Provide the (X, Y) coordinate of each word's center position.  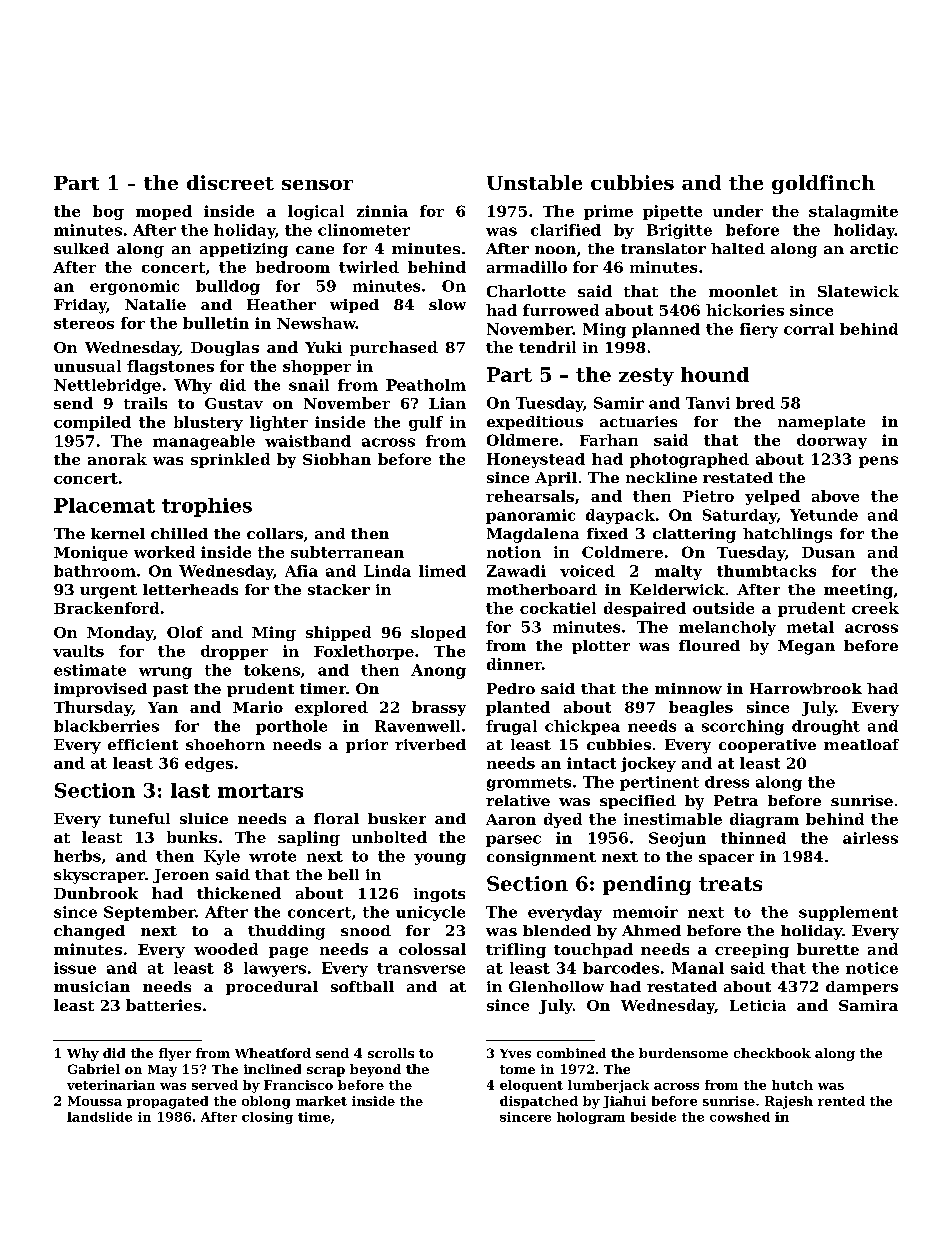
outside (723, 608)
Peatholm (426, 385)
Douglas (225, 348)
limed (442, 571)
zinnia (382, 211)
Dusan (828, 552)
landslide (99, 1117)
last (190, 790)
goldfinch (823, 184)
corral (809, 329)
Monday (120, 633)
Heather (281, 304)
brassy (439, 708)
